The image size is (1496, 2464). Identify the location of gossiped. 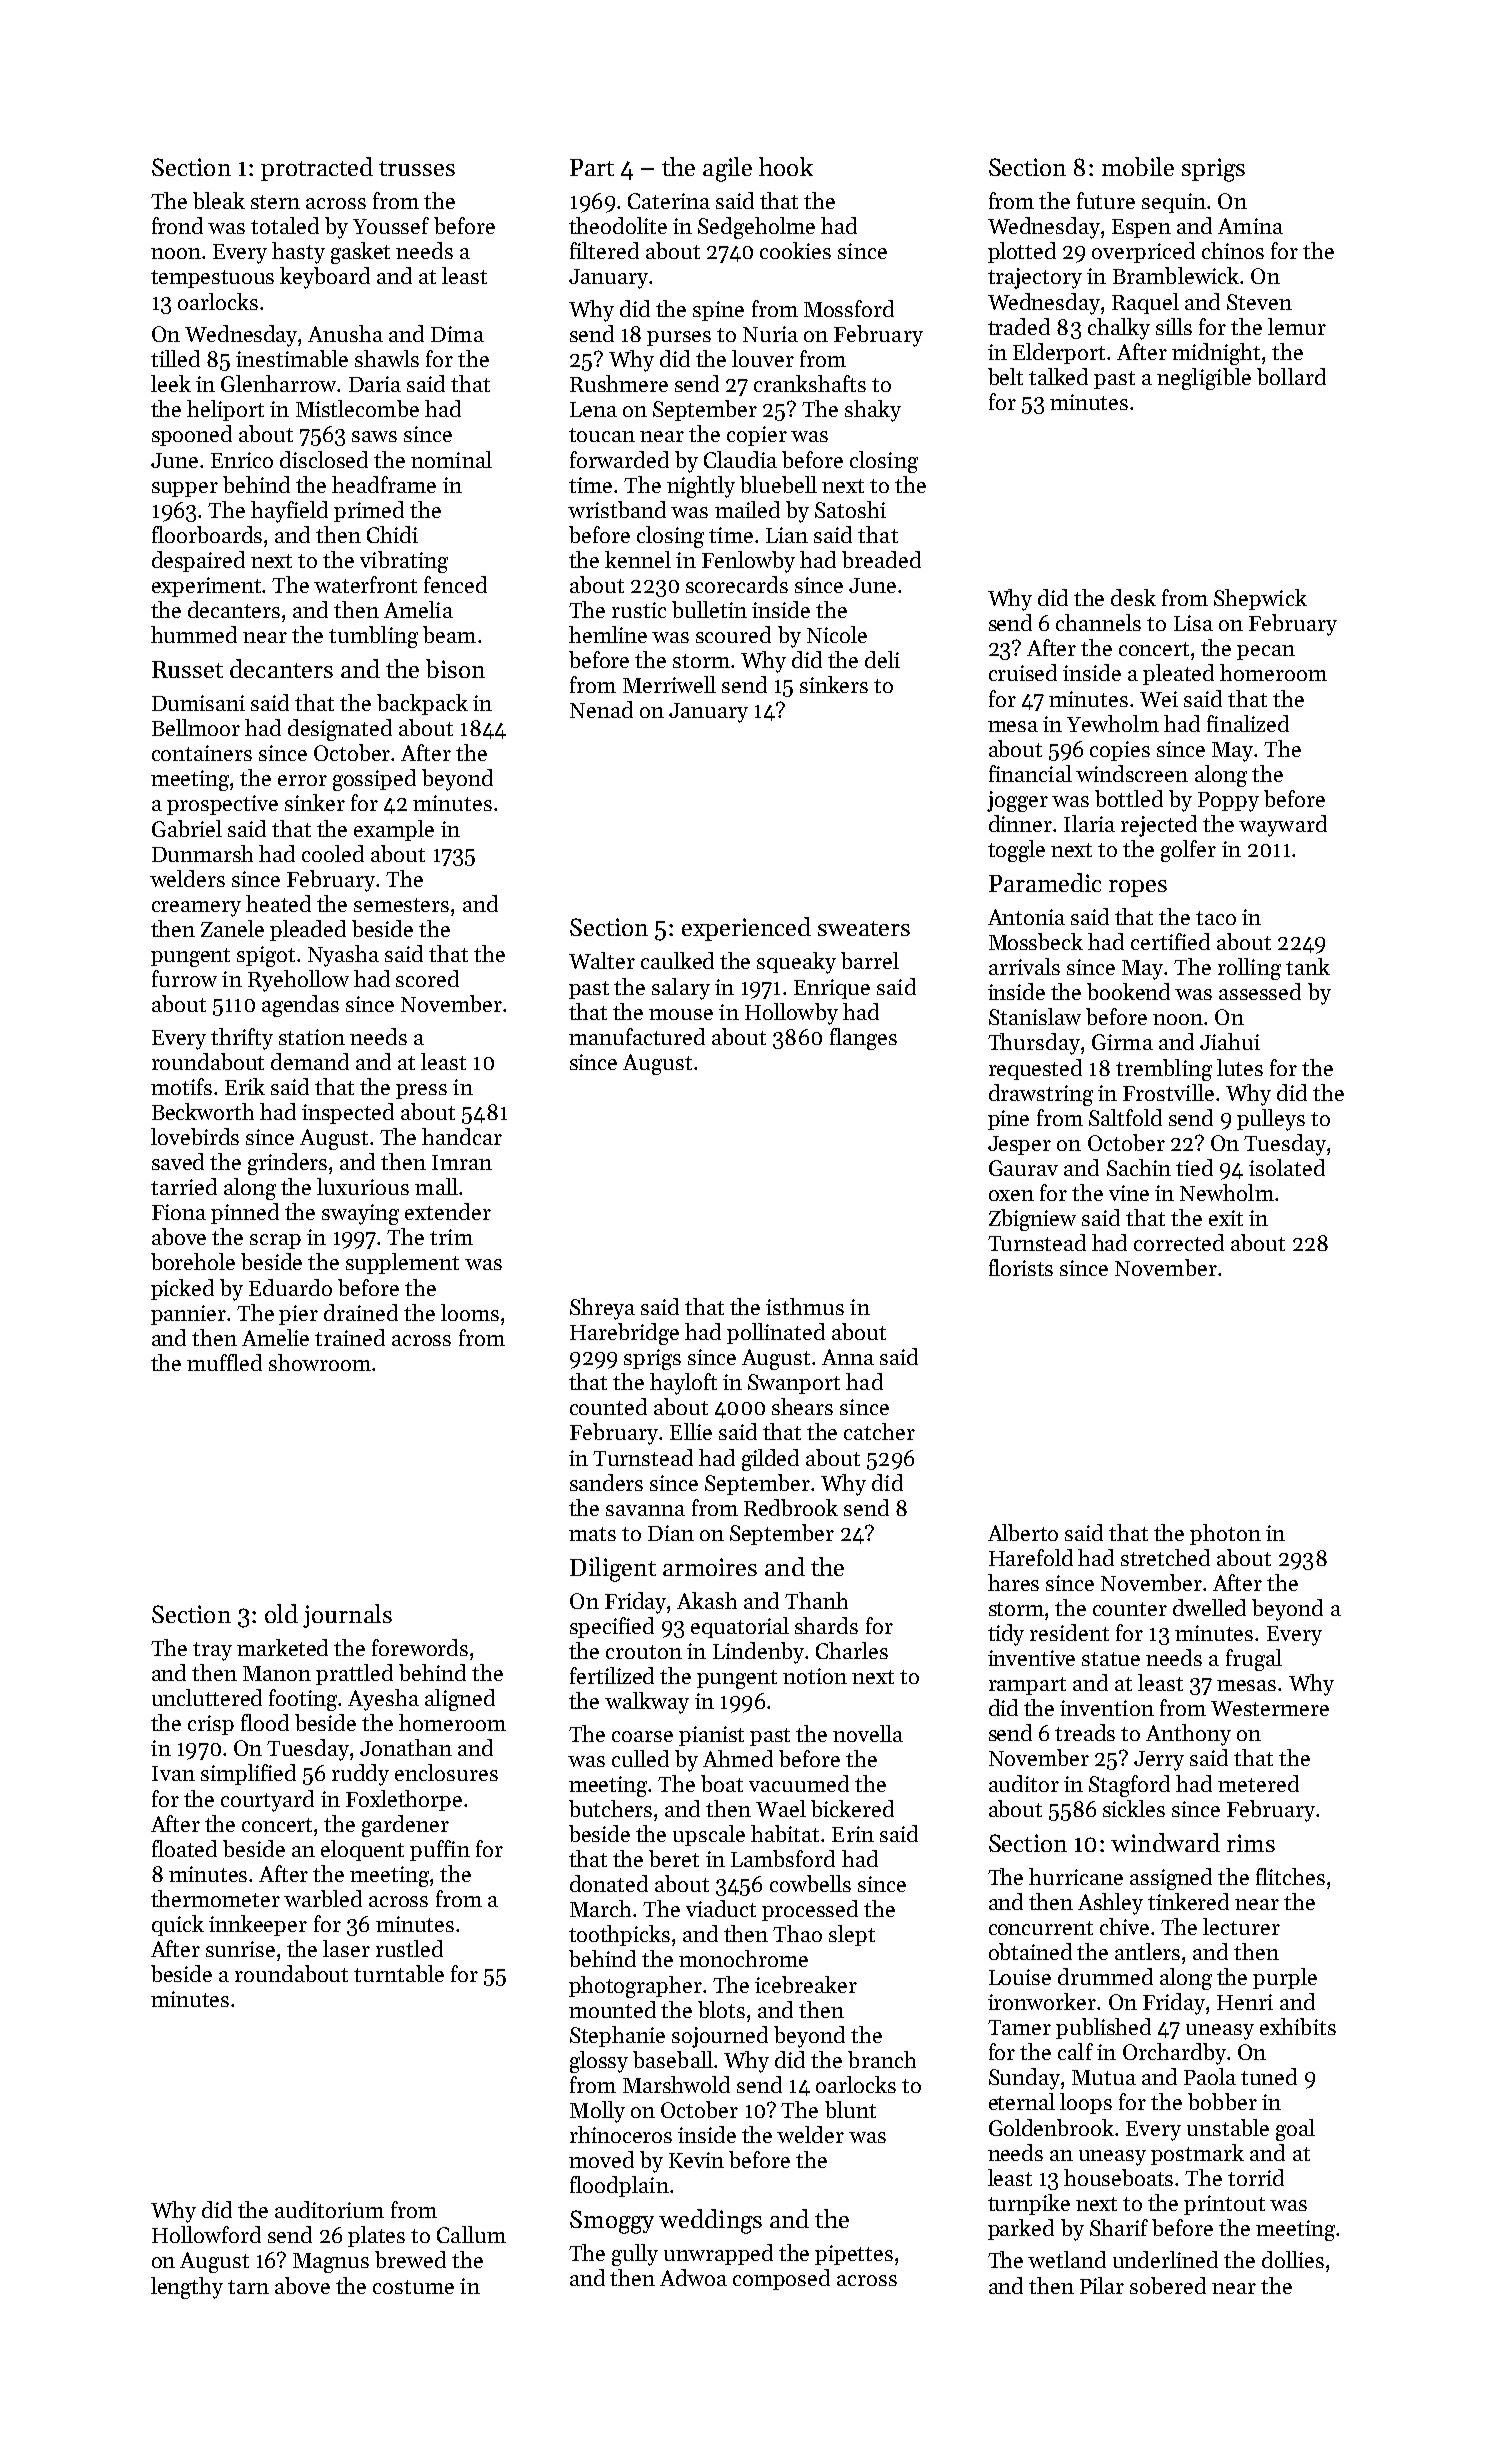
(374, 780).
